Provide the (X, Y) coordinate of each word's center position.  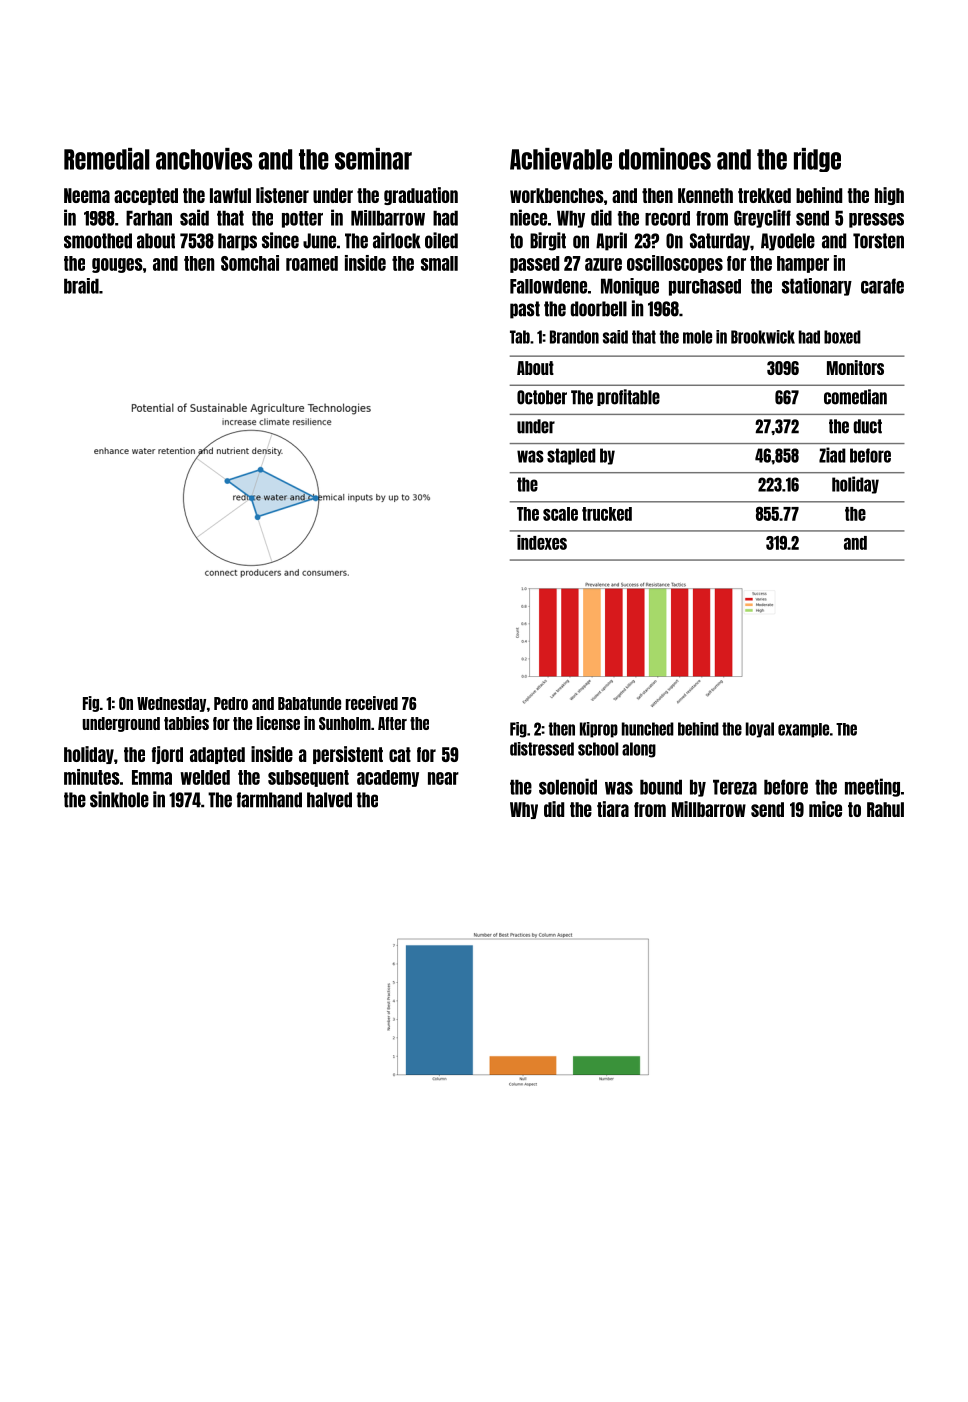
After (392, 723)
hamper (803, 264)
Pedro (231, 703)
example (803, 730)
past (525, 310)
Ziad (832, 455)
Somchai (250, 263)
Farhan (149, 218)
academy (388, 778)
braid (81, 286)
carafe (882, 286)
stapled (571, 456)
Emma (152, 777)
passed (534, 264)
